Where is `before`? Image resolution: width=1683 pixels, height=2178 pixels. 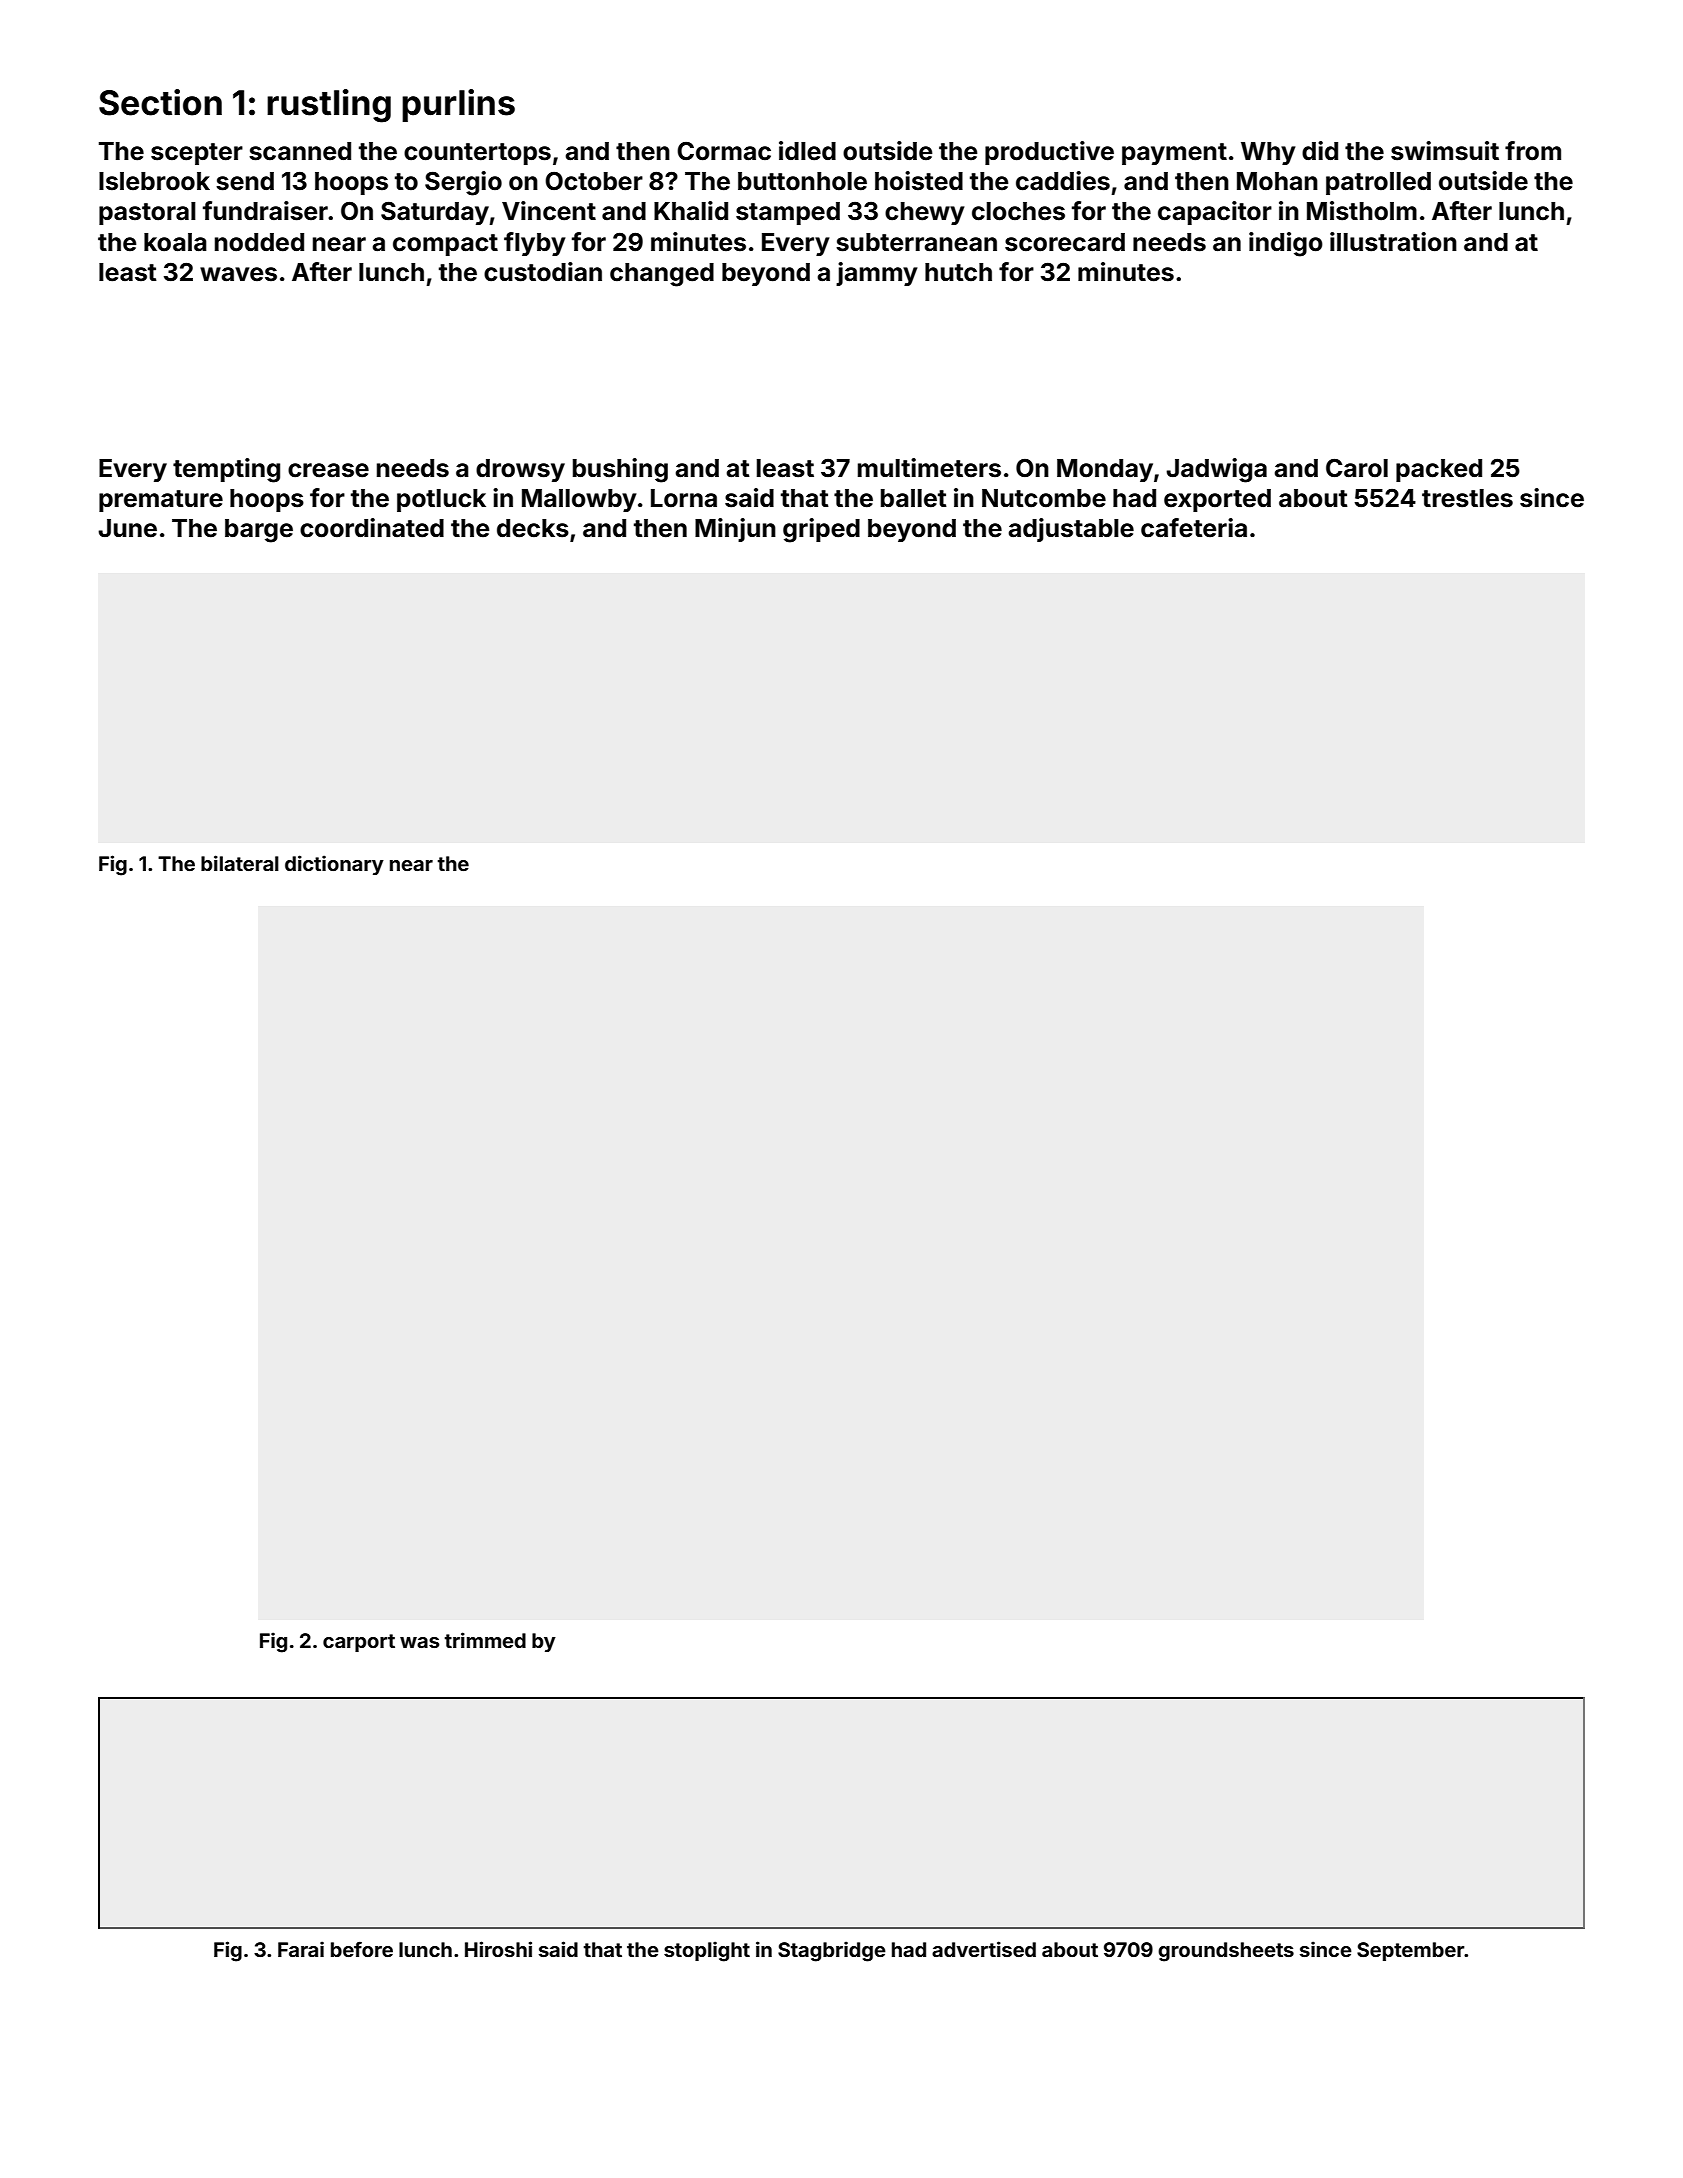 before is located at coordinates (362, 1949).
